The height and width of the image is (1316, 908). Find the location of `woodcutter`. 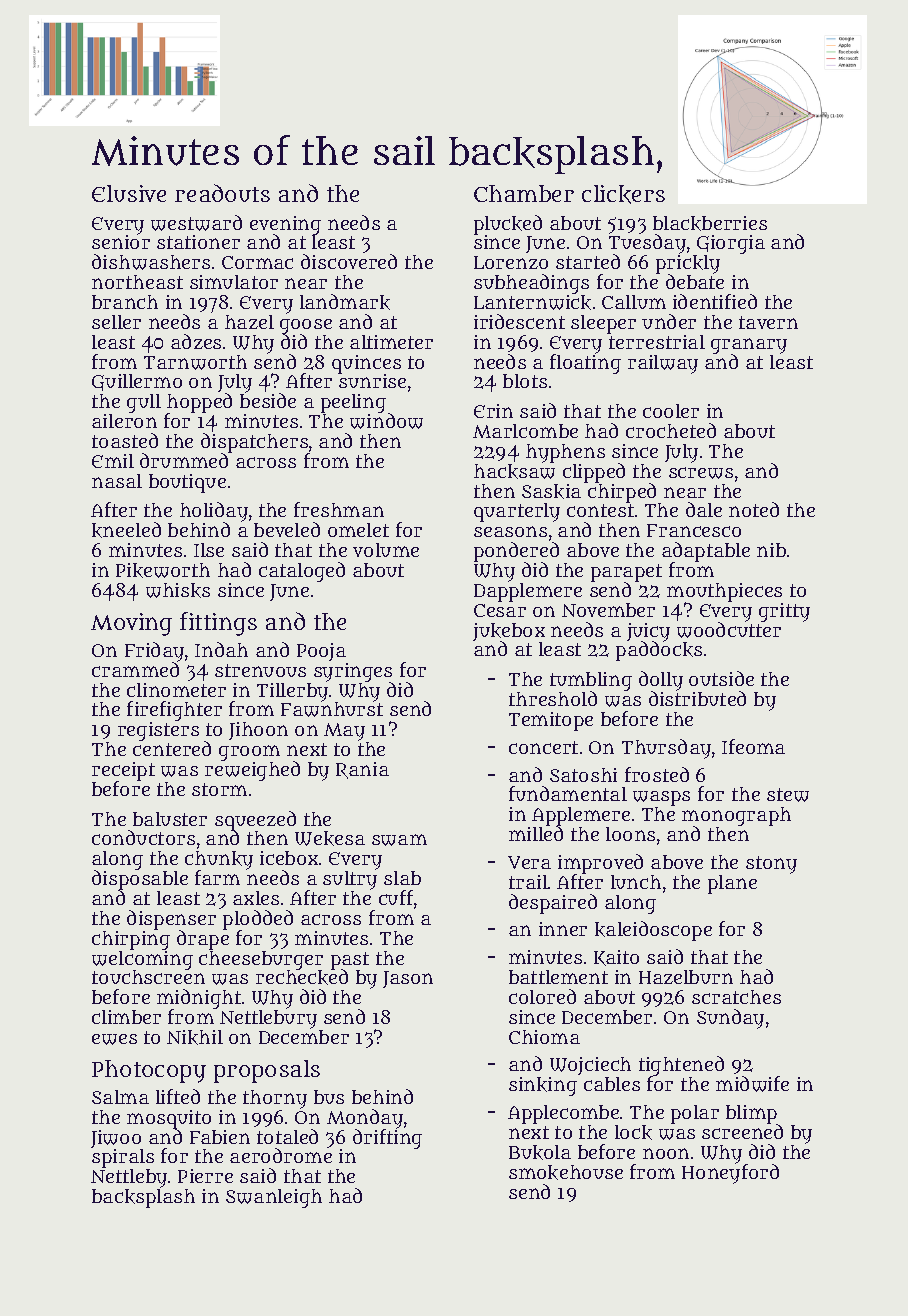

woodcutter is located at coordinates (729, 630).
